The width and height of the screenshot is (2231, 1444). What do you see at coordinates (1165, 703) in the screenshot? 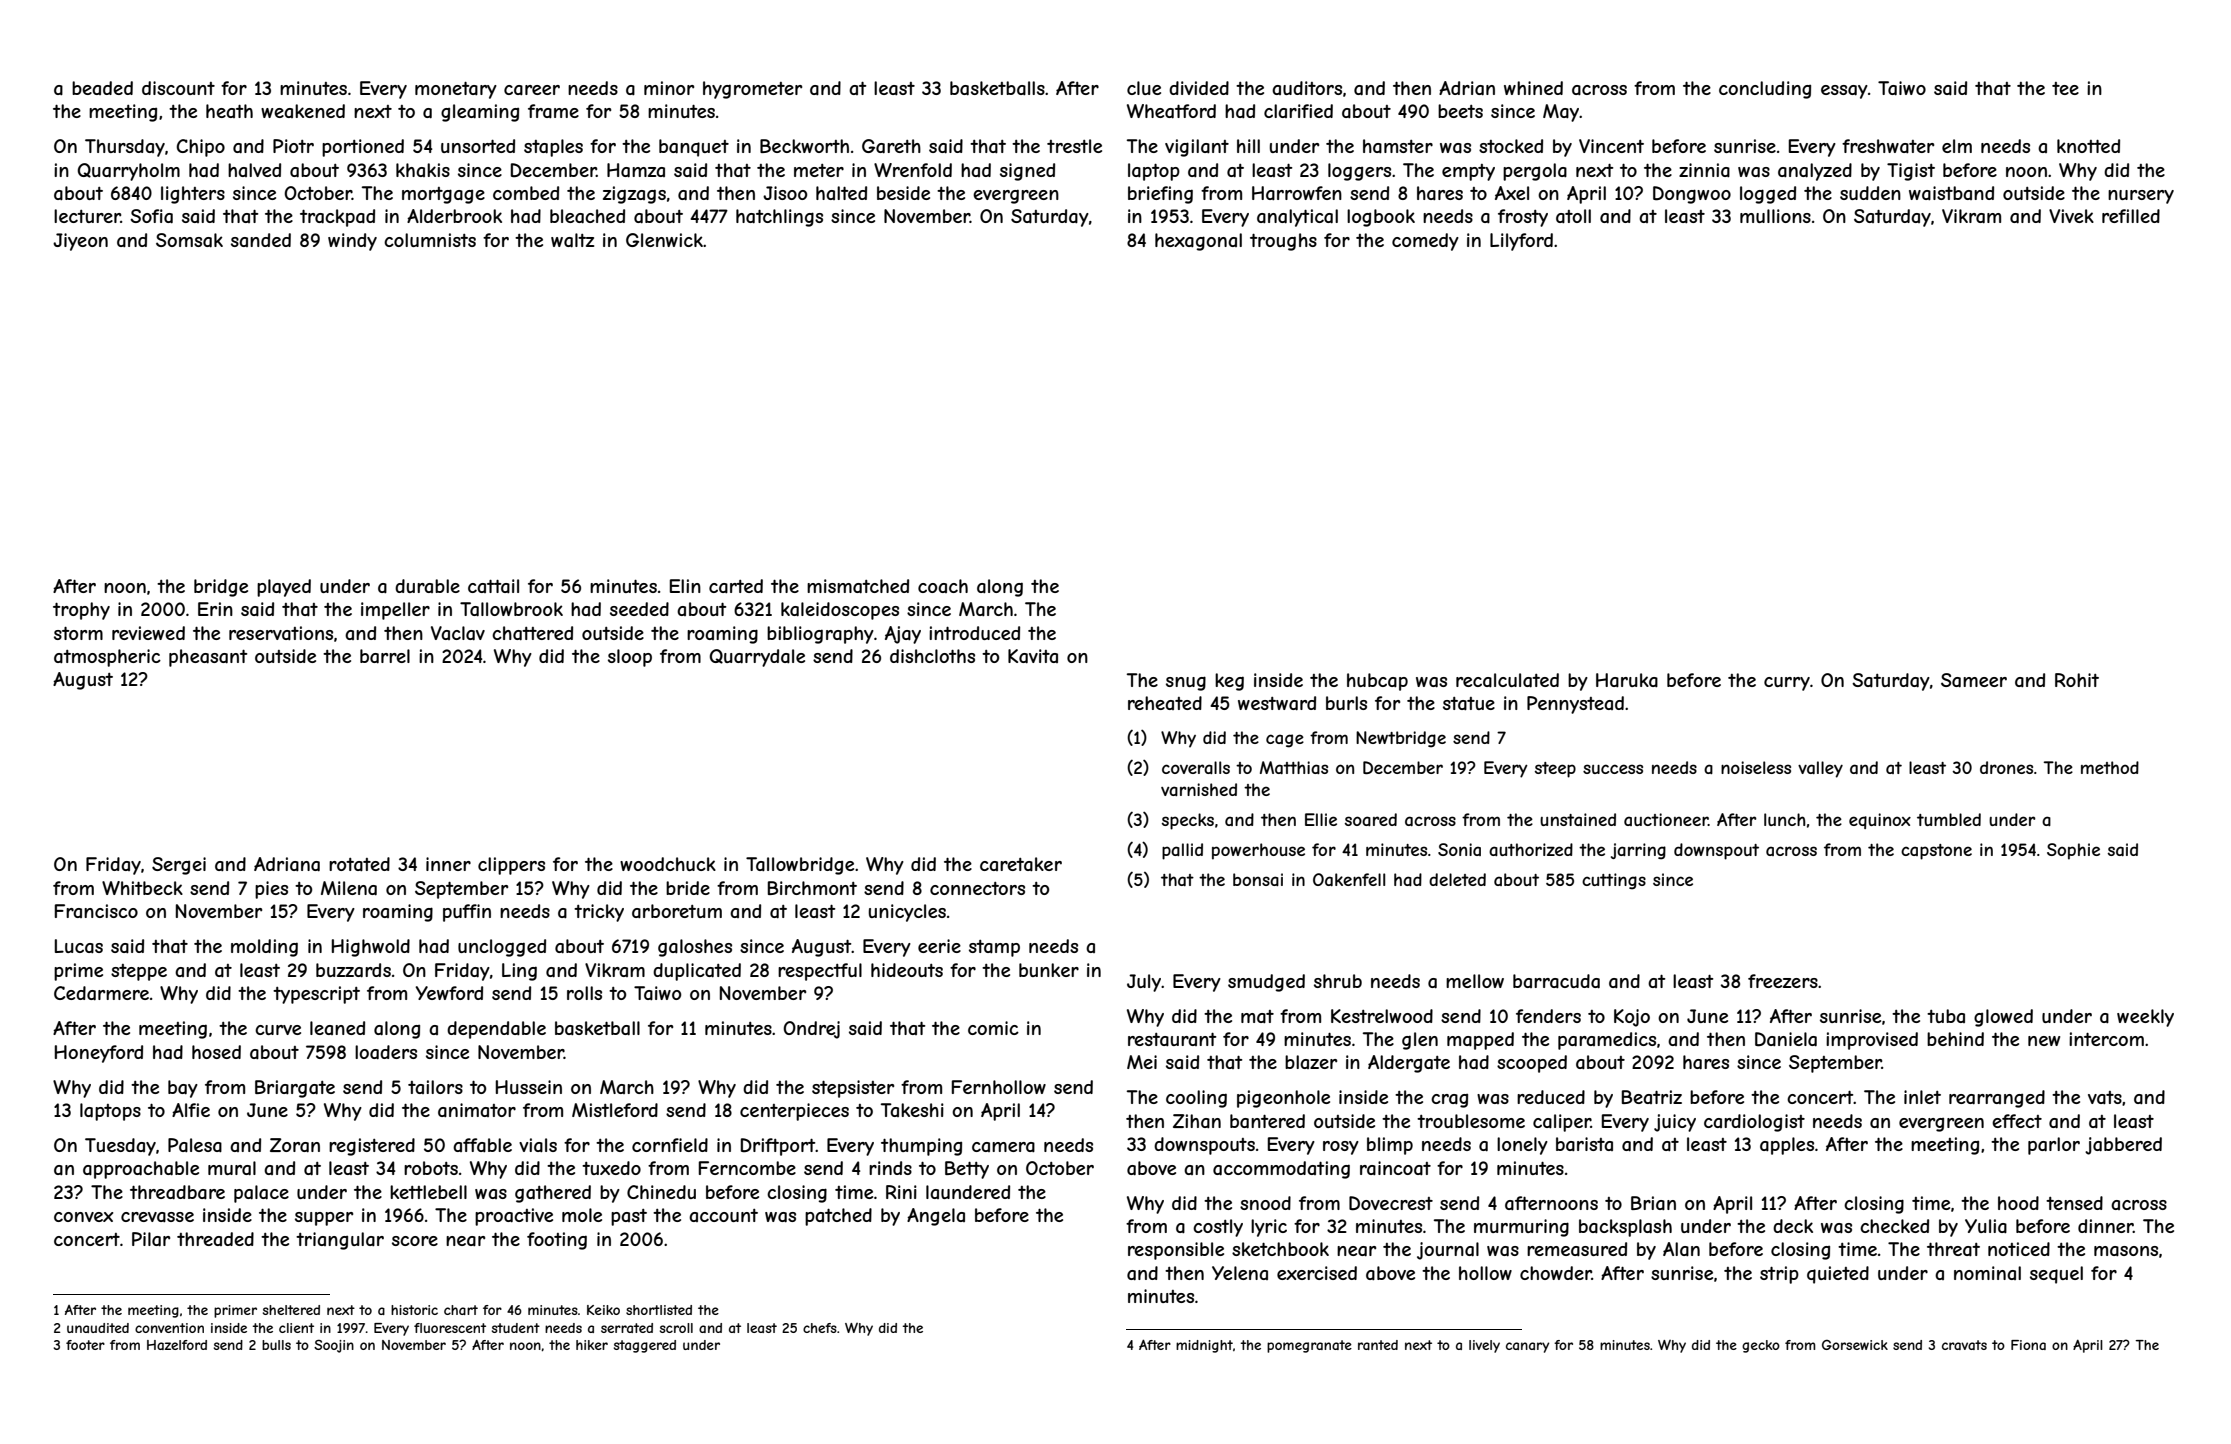
I see `reheated` at bounding box center [1165, 703].
